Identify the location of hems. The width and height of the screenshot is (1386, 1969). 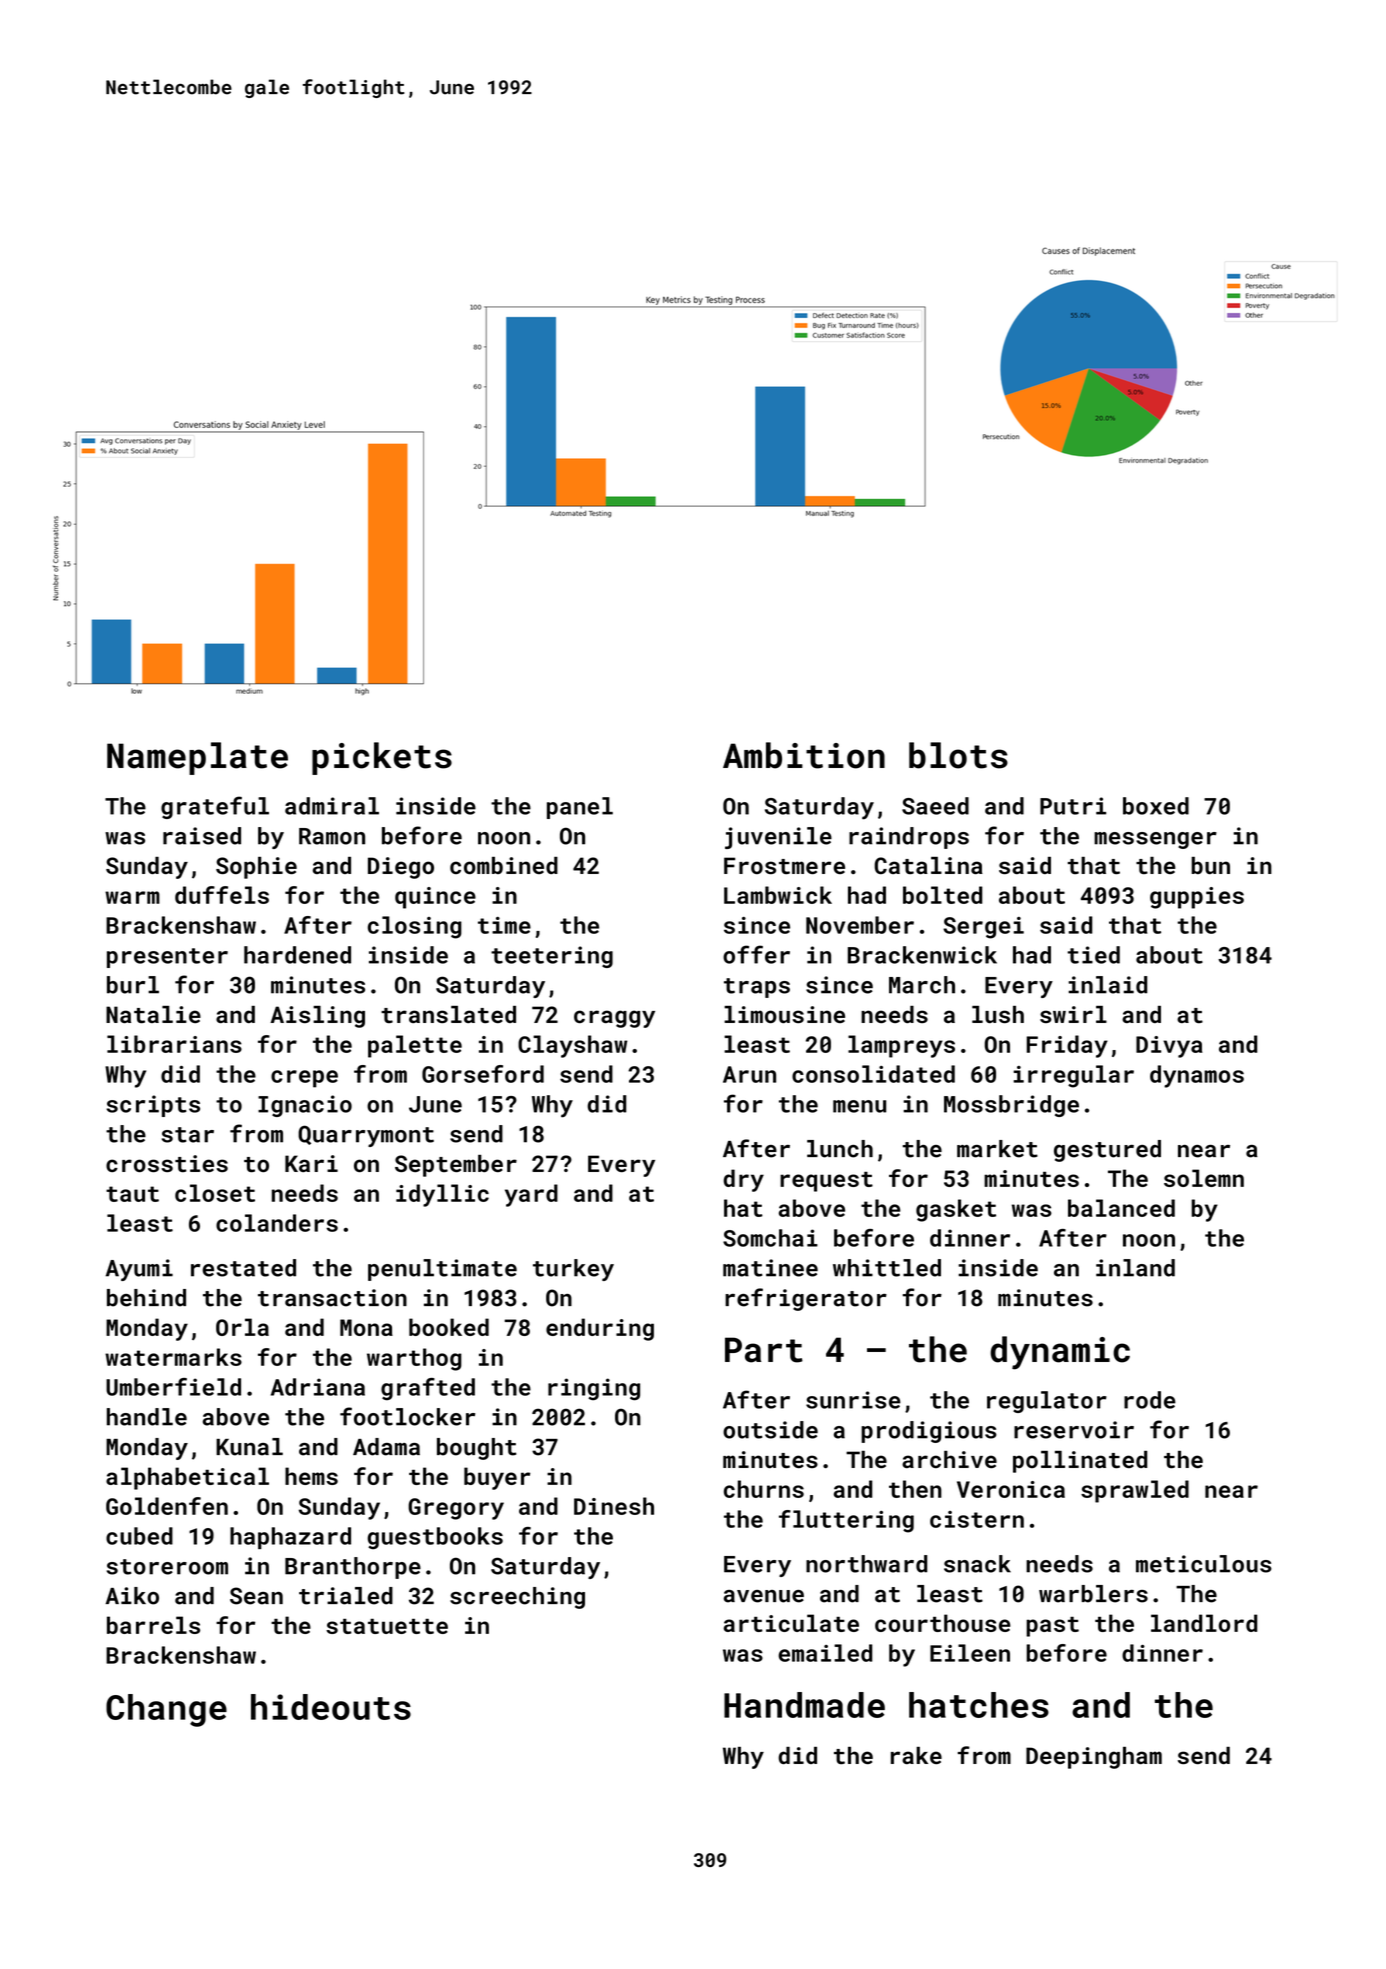
(311, 1476).
